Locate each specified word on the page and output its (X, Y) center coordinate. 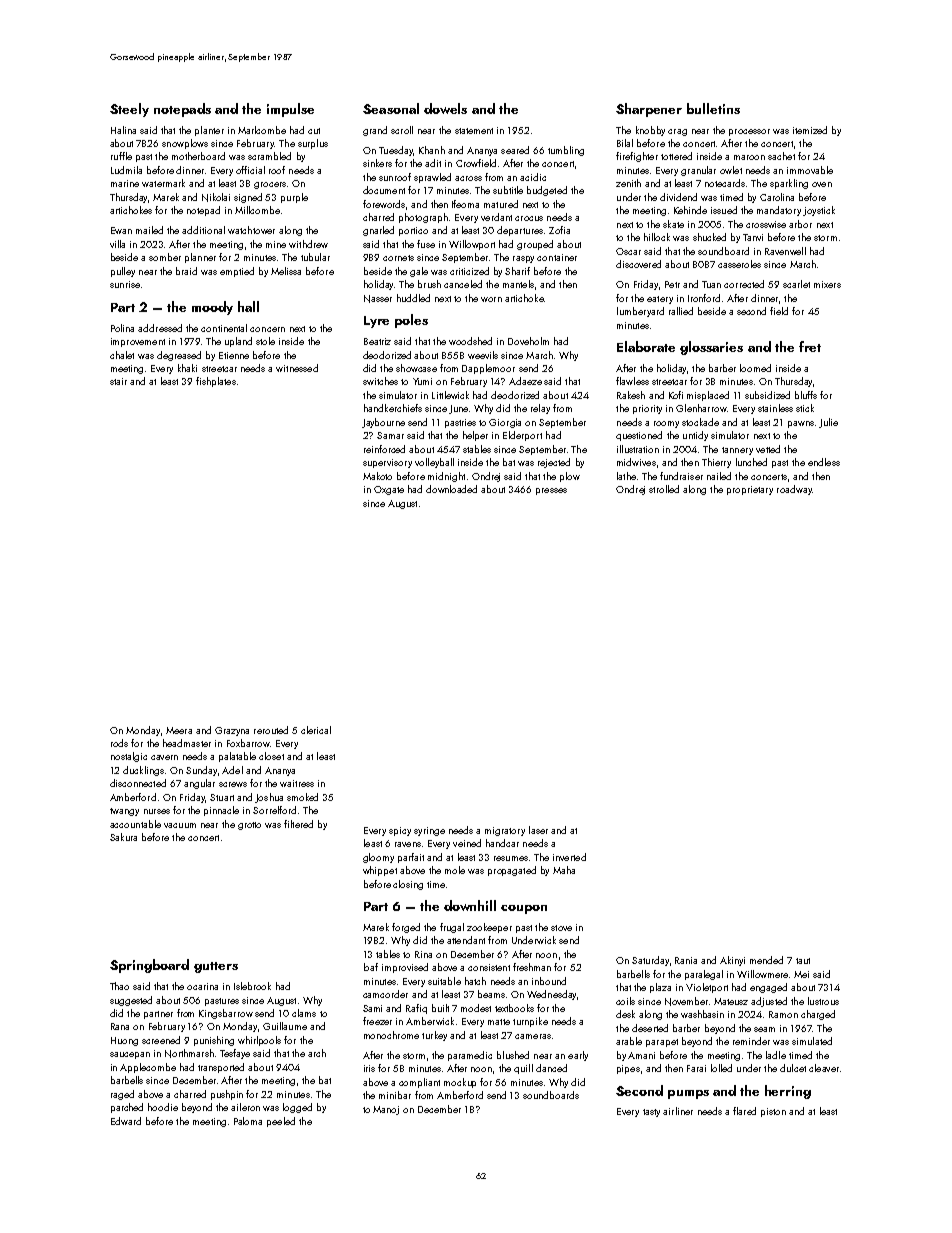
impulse (290, 110)
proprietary (750, 490)
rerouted (271, 730)
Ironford (704, 298)
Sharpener (649, 110)
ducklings (143, 771)
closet (271, 756)
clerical (316, 730)
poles (411, 321)
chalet (122, 355)
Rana (120, 1026)
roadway (794, 490)
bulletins (713, 108)
